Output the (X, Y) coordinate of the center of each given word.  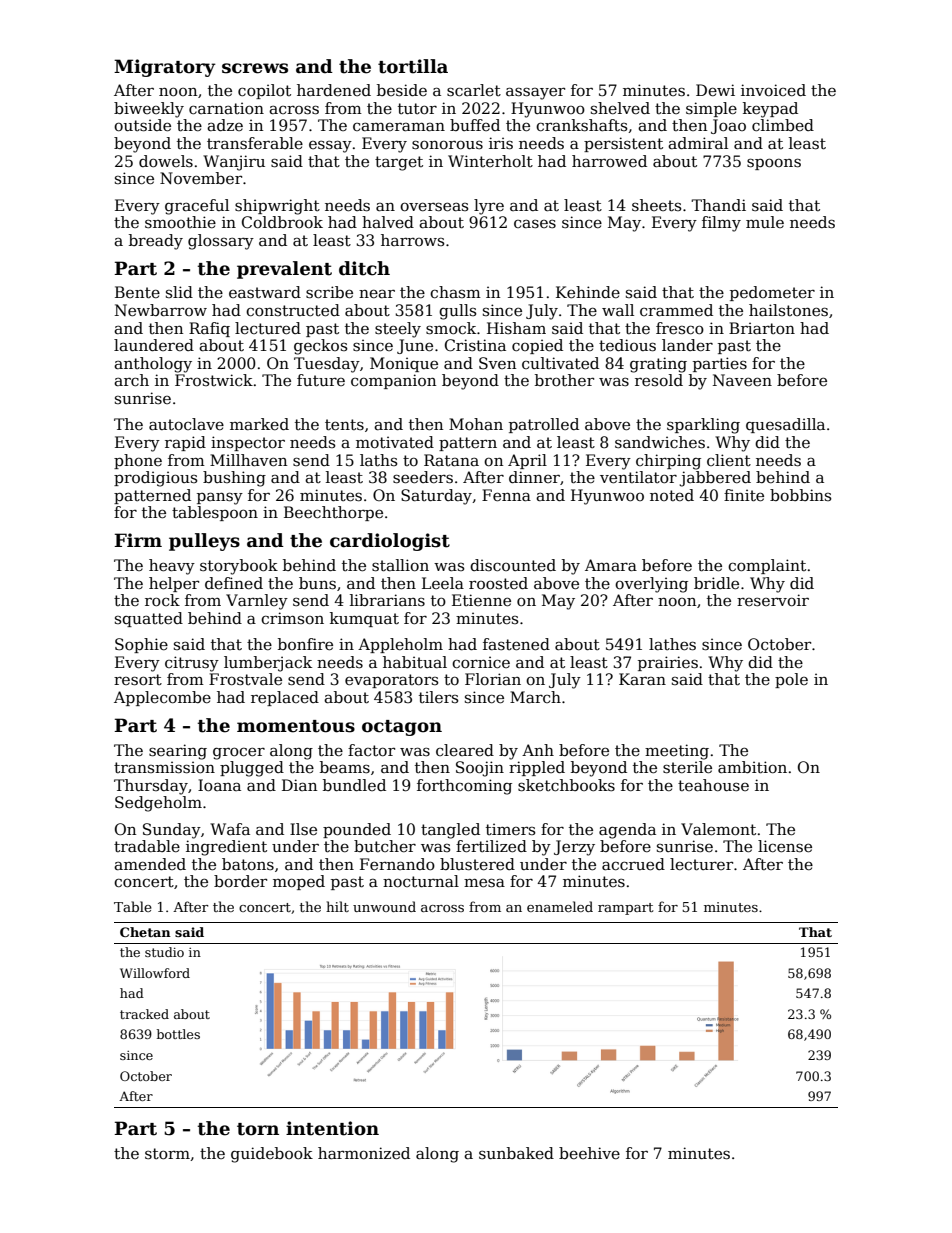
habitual (415, 662)
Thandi (718, 205)
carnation (226, 108)
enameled (560, 906)
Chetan (145, 932)
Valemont (718, 829)
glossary (221, 242)
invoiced (773, 90)
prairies (668, 663)
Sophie (141, 645)
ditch (364, 268)
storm (167, 1153)
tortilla (413, 66)
